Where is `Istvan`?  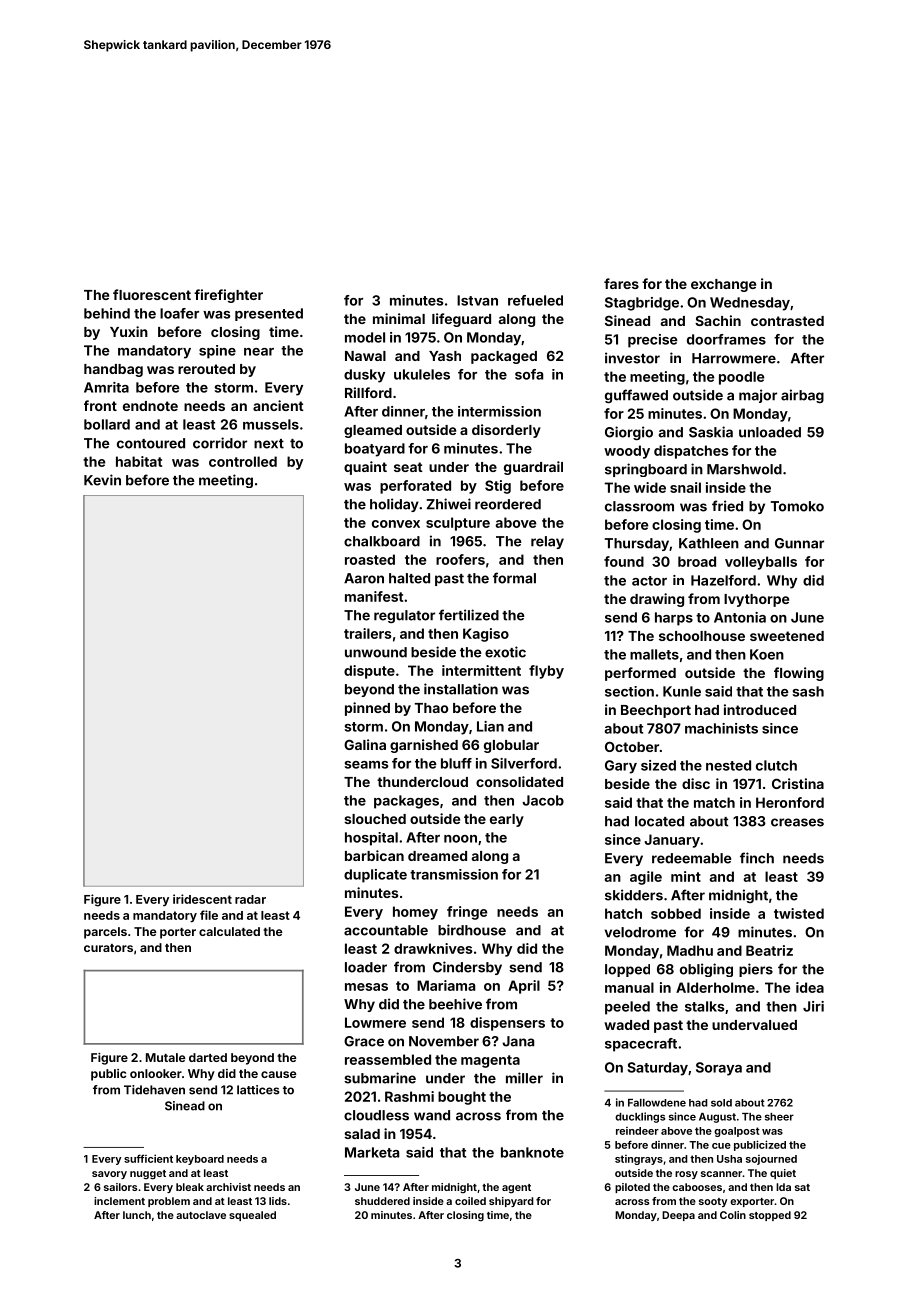 Istvan is located at coordinates (477, 300).
